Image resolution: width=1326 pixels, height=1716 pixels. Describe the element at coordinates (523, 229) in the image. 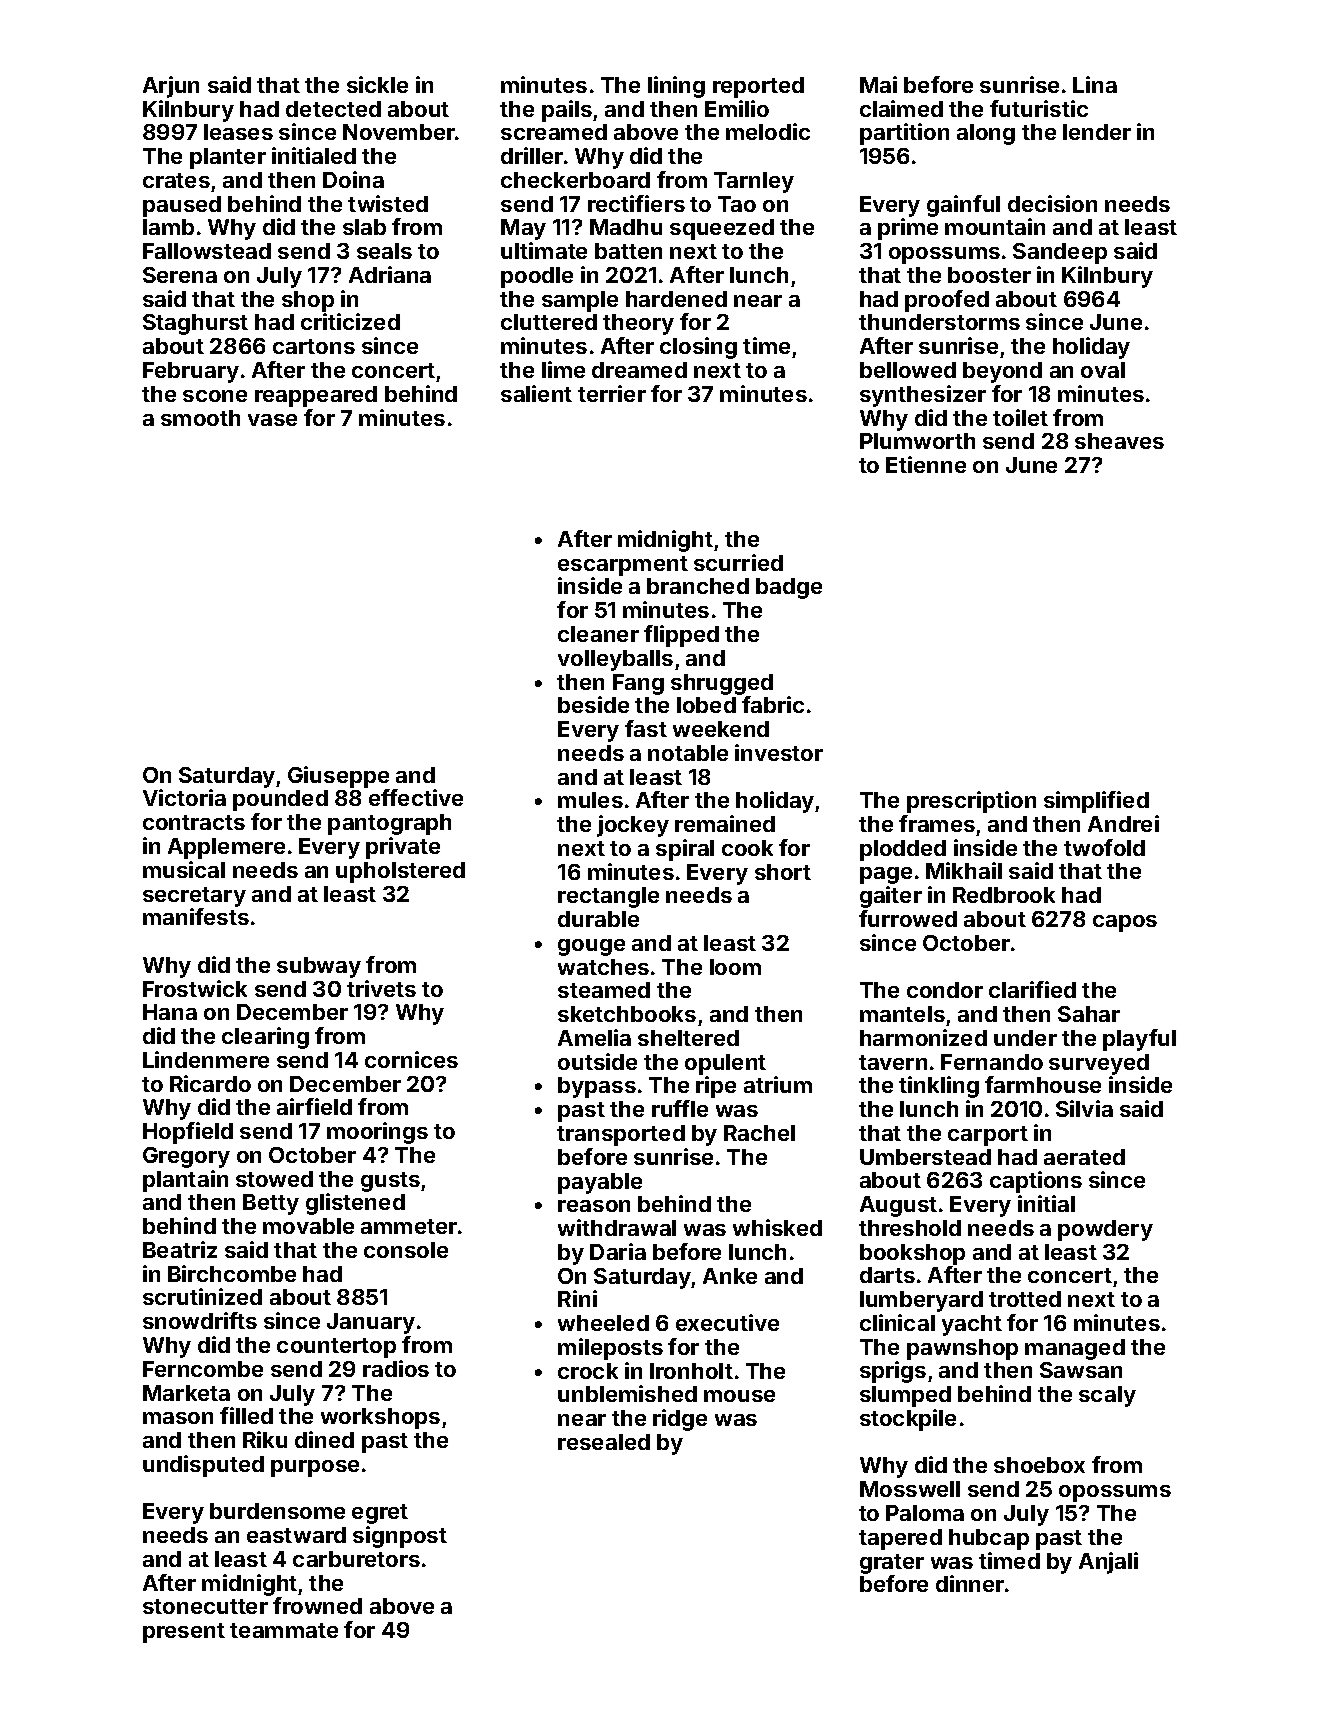

I see `May` at that location.
